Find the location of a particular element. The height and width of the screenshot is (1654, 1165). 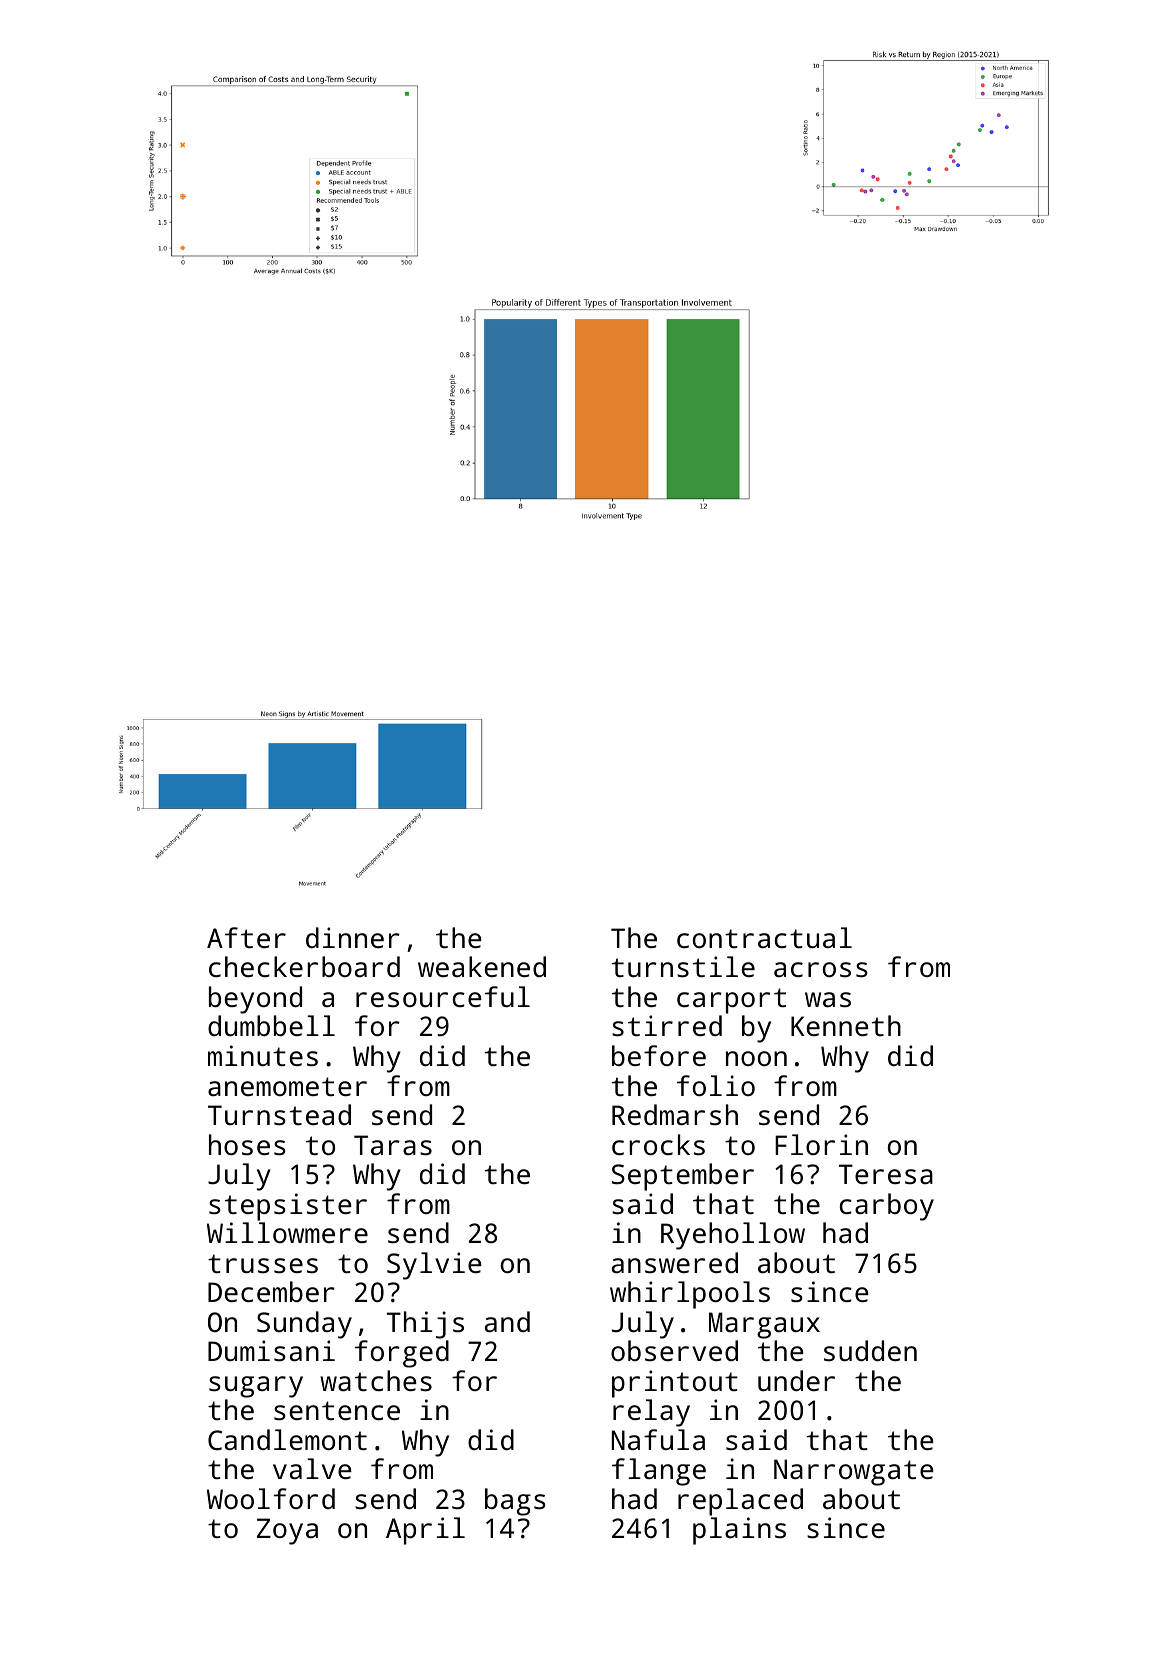

Dumisani is located at coordinates (271, 1351).
